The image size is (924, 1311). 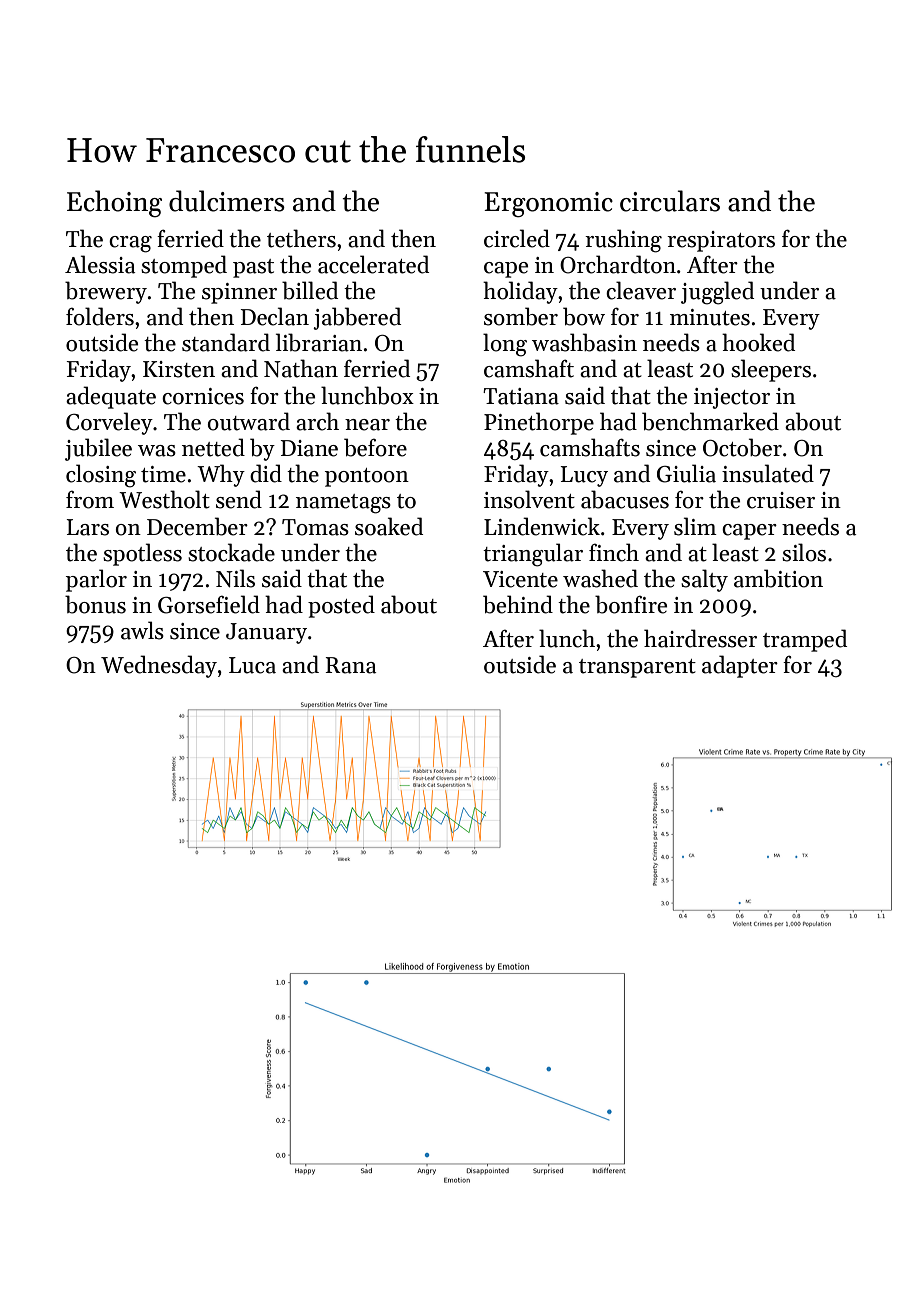 What do you see at coordinates (252, 665) in the page?
I see `Luca` at bounding box center [252, 665].
